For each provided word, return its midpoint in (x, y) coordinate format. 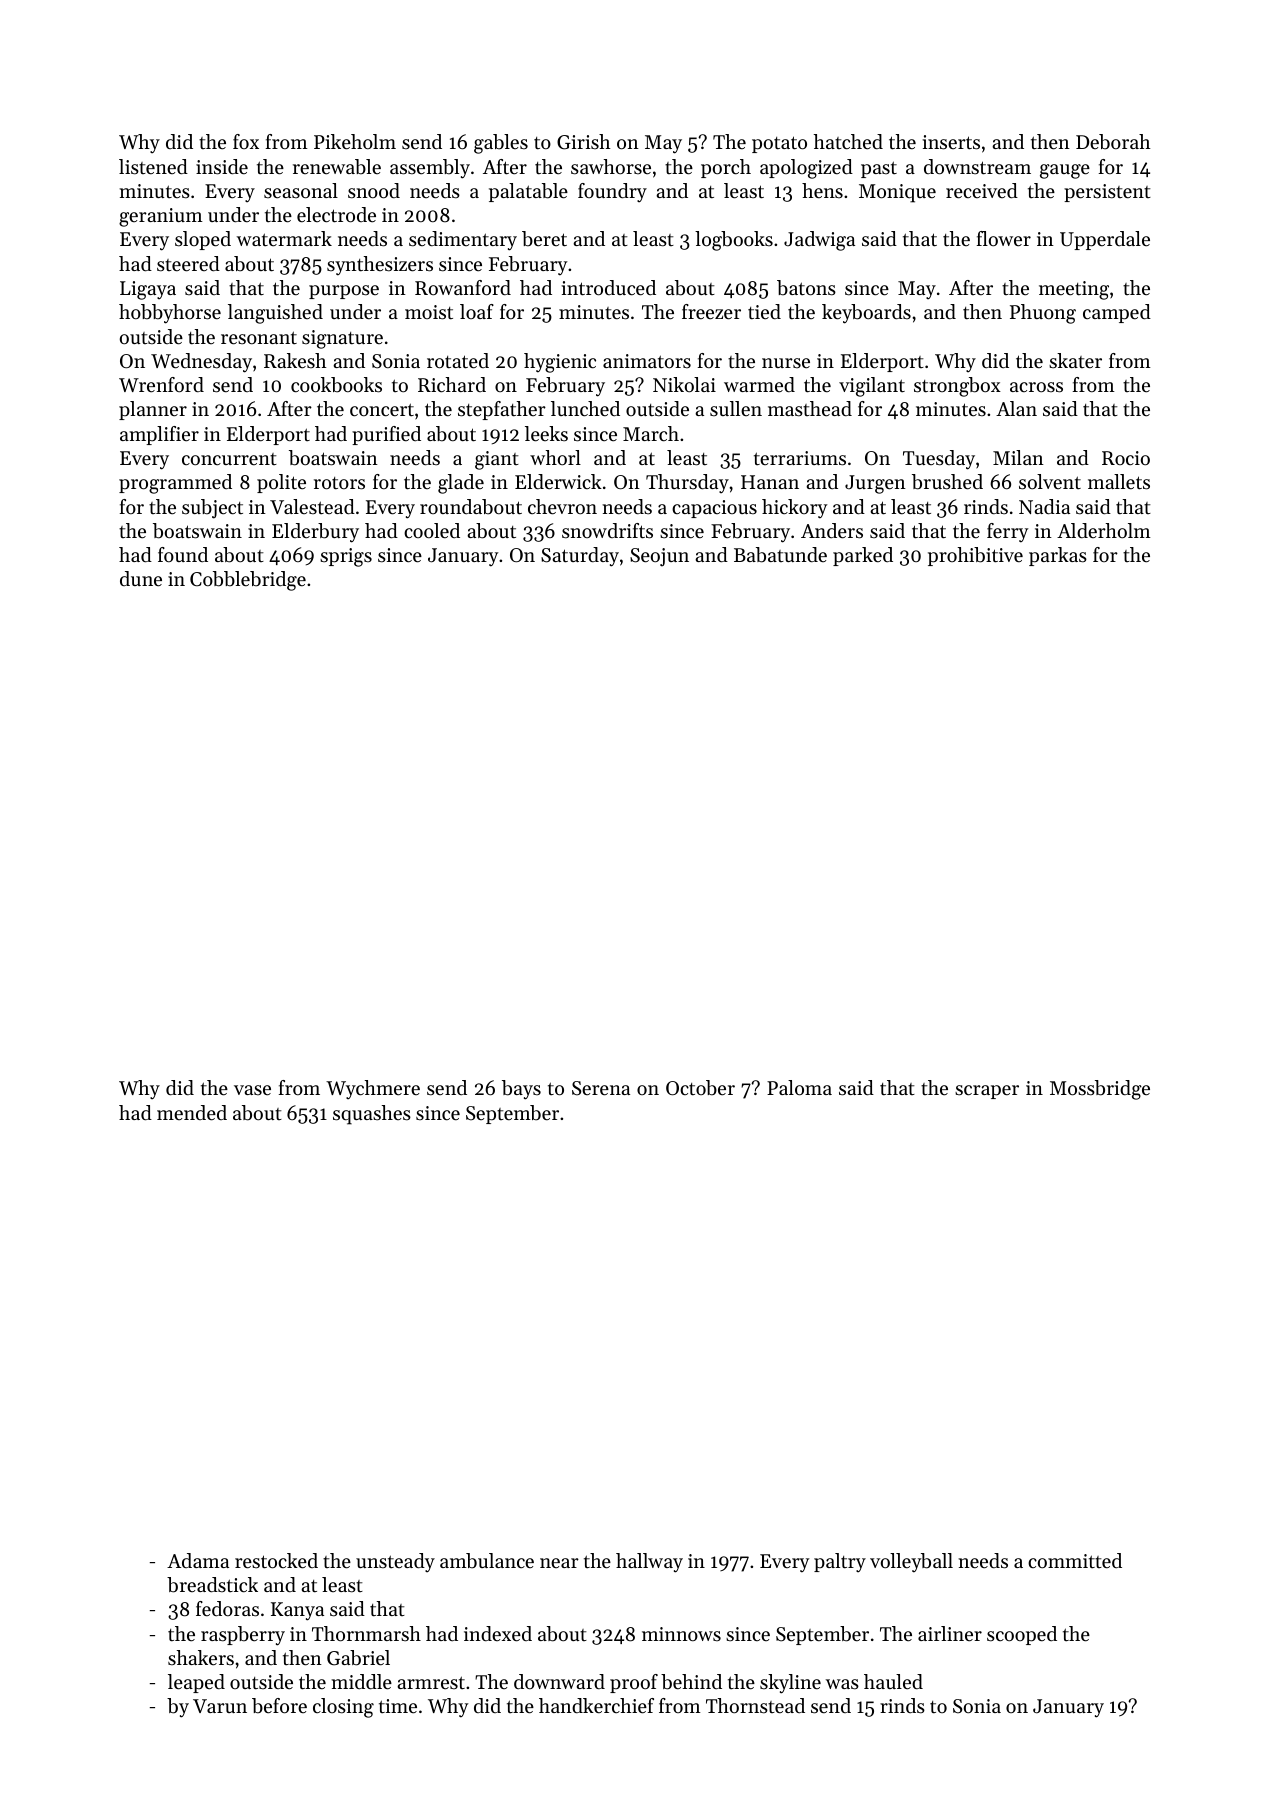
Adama (198, 1560)
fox (246, 141)
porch (726, 168)
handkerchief (596, 1706)
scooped (1022, 1635)
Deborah (1113, 142)
